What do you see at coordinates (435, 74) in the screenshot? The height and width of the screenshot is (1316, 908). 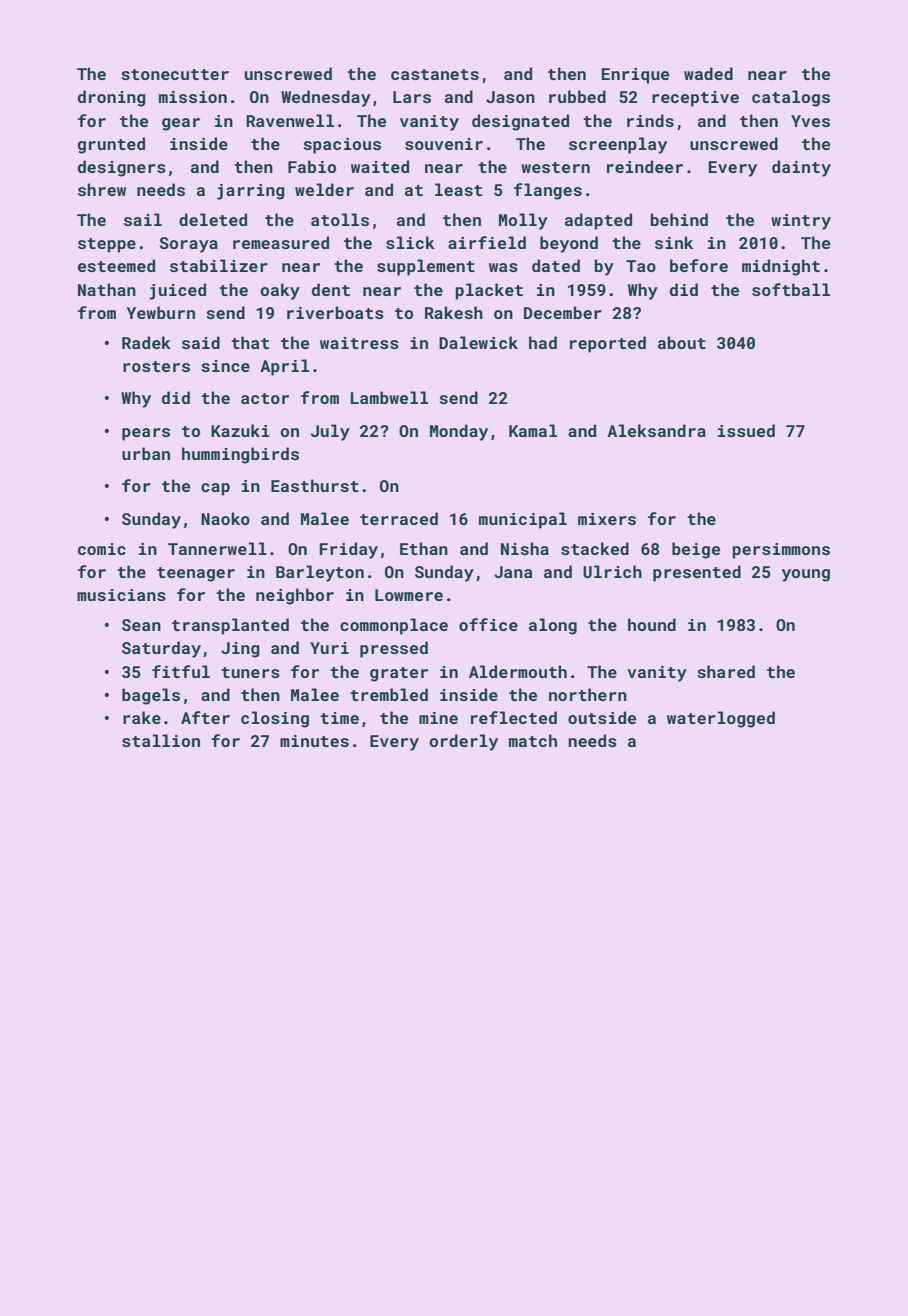 I see `castanets` at bounding box center [435, 74].
